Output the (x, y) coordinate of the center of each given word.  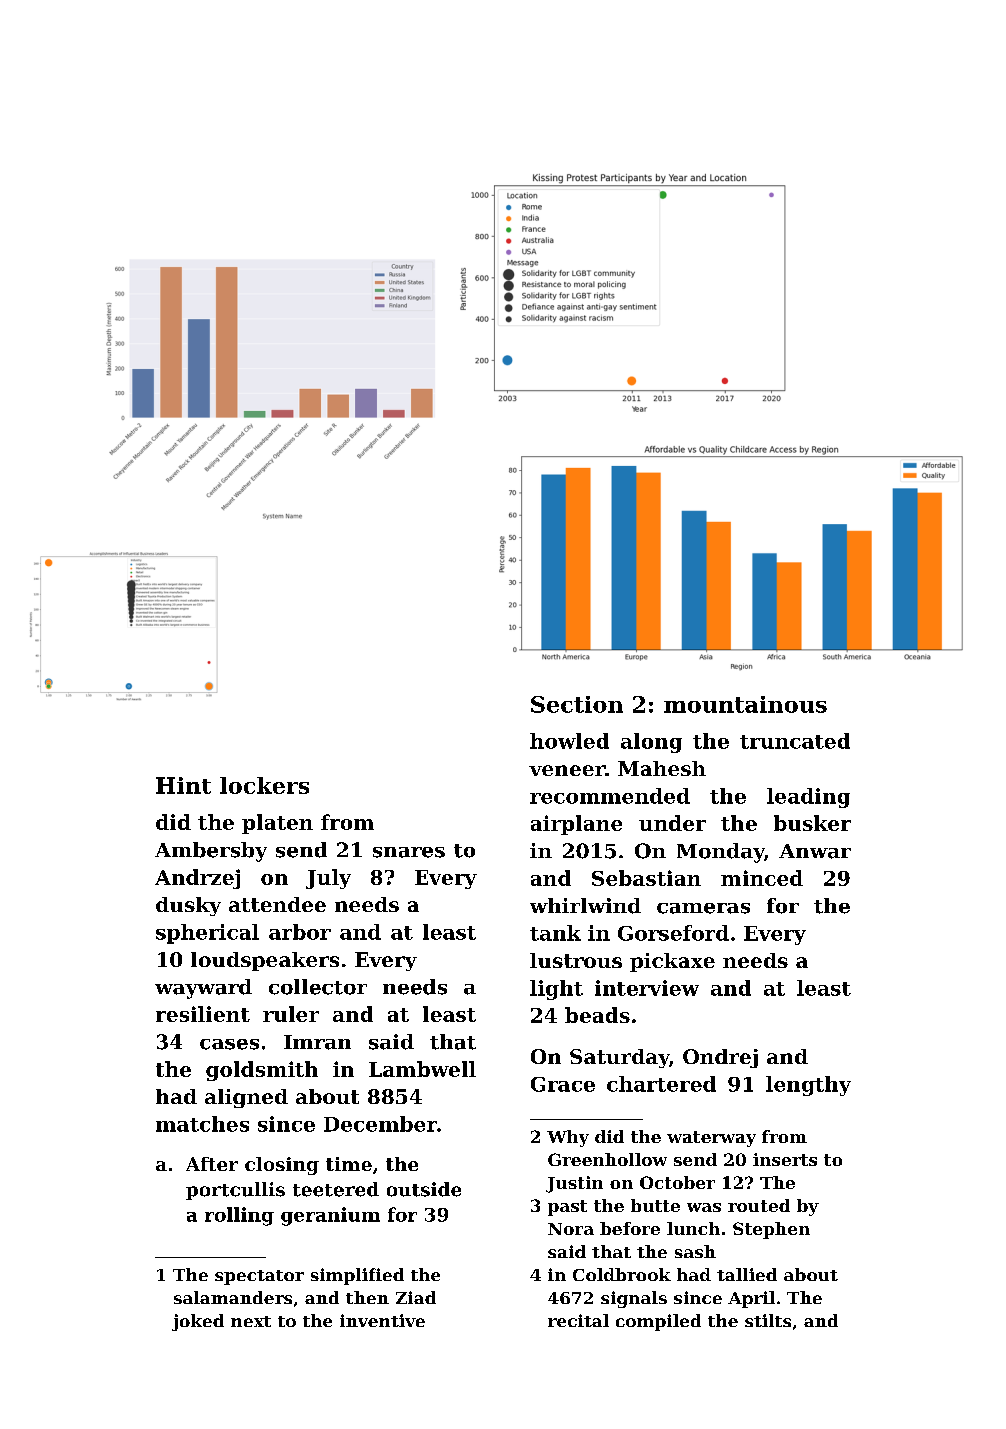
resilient (203, 1014)
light (556, 990)
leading (808, 798)
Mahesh (662, 768)
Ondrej (720, 1058)
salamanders (233, 1297)
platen (277, 824)
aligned (246, 1098)
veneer (567, 770)
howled (569, 741)
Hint (183, 785)
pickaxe (672, 962)
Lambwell (422, 1069)
